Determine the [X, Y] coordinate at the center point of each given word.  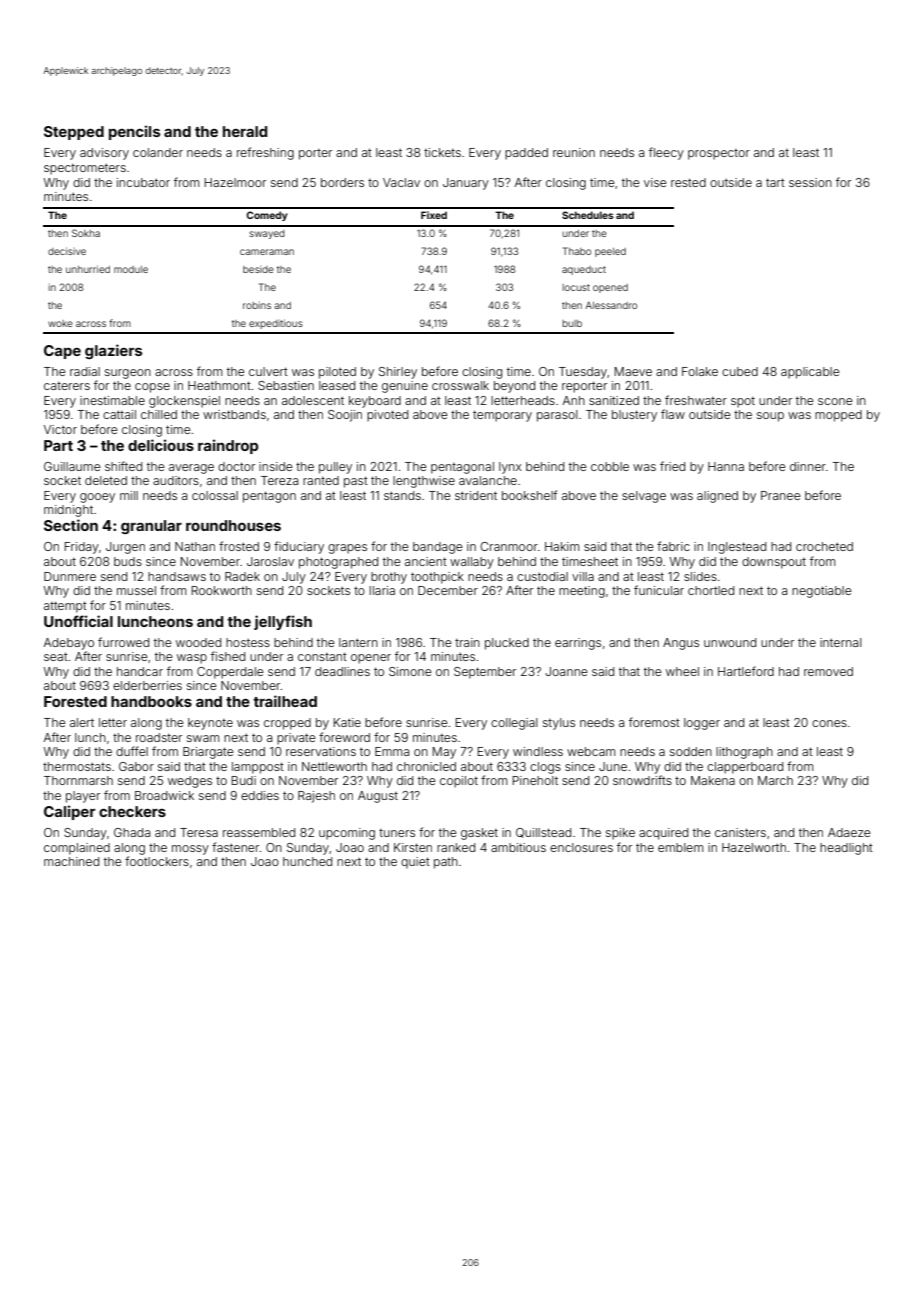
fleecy [666, 153]
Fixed [434, 215]
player [83, 797]
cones [829, 723]
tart [775, 182]
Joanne [566, 671]
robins [257, 305]
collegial [514, 724]
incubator [143, 182]
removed [828, 671]
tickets [442, 152]
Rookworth [222, 590]
